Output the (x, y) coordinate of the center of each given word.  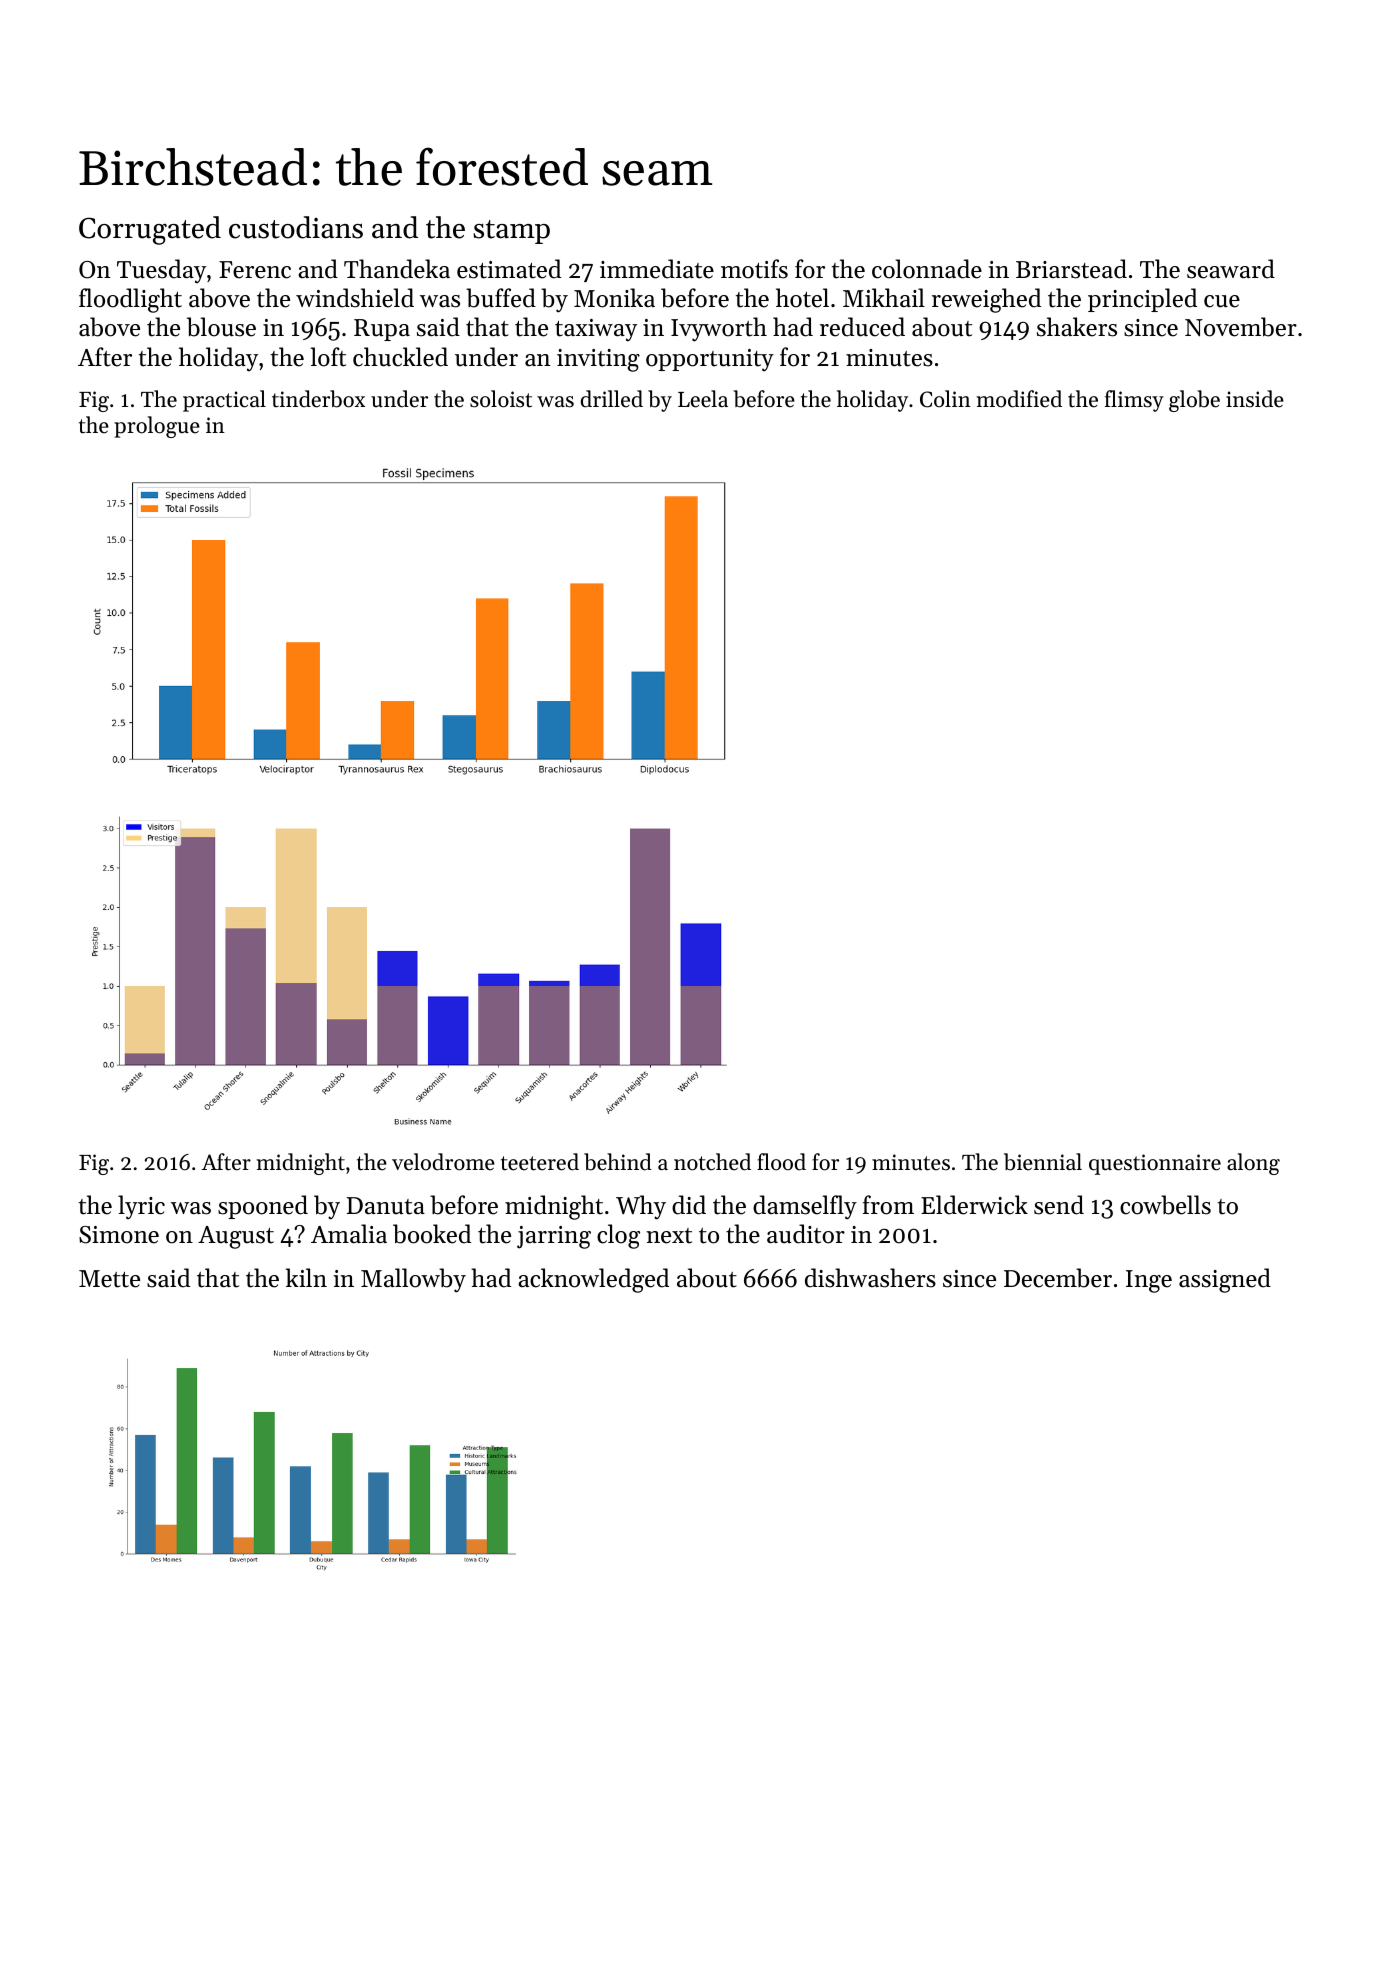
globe (1194, 401)
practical (224, 401)
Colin (945, 399)
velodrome (443, 1162)
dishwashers (870, 1278)
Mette (109, 1279)
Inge (1149, 1281)
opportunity (710, 360)
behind (618, 1162)
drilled (612, 399)
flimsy (1134, 401)
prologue (157, 427)
